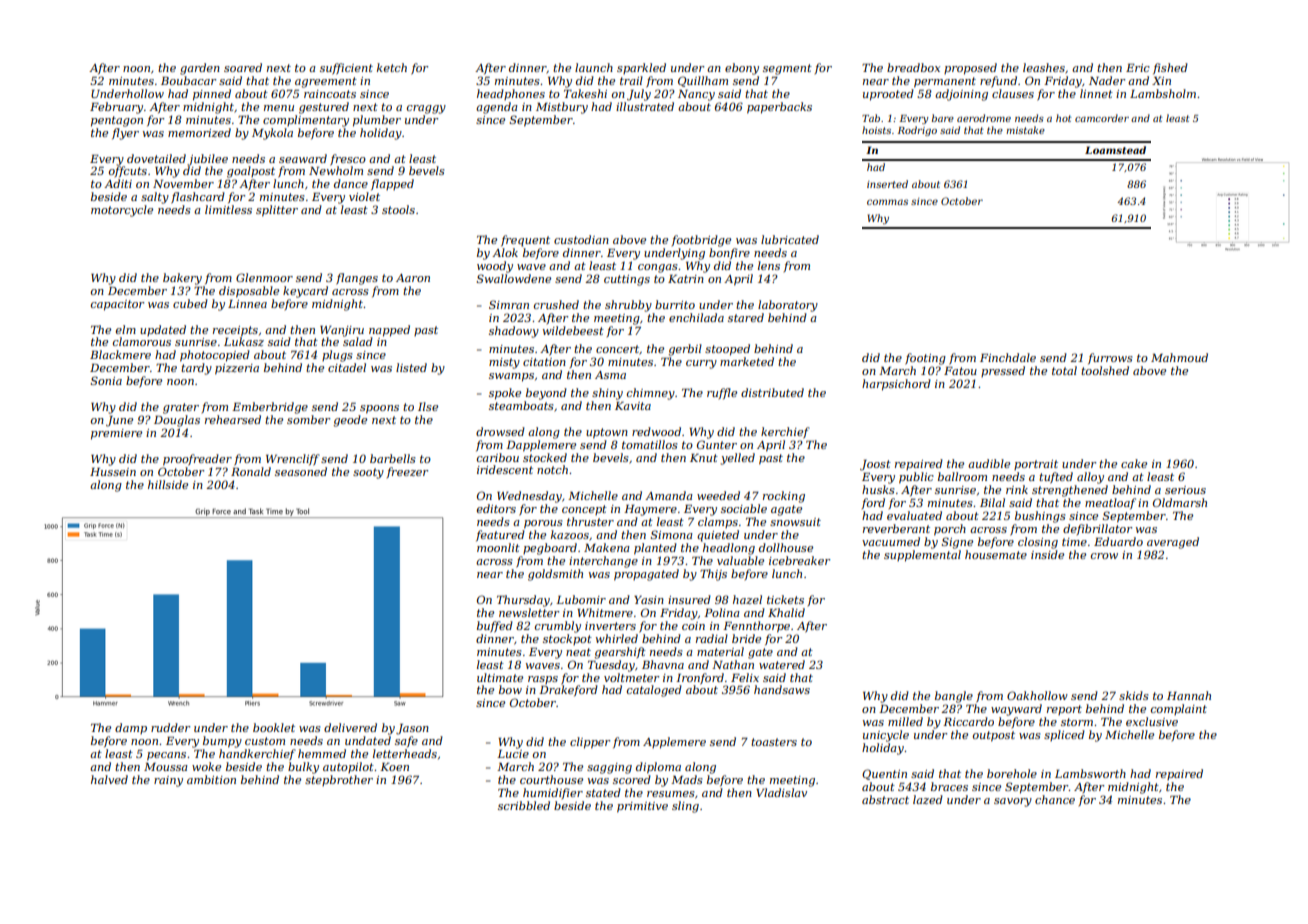  Describe the element at coordinates (581, 239) in the document. I see `custodian` at that location.
